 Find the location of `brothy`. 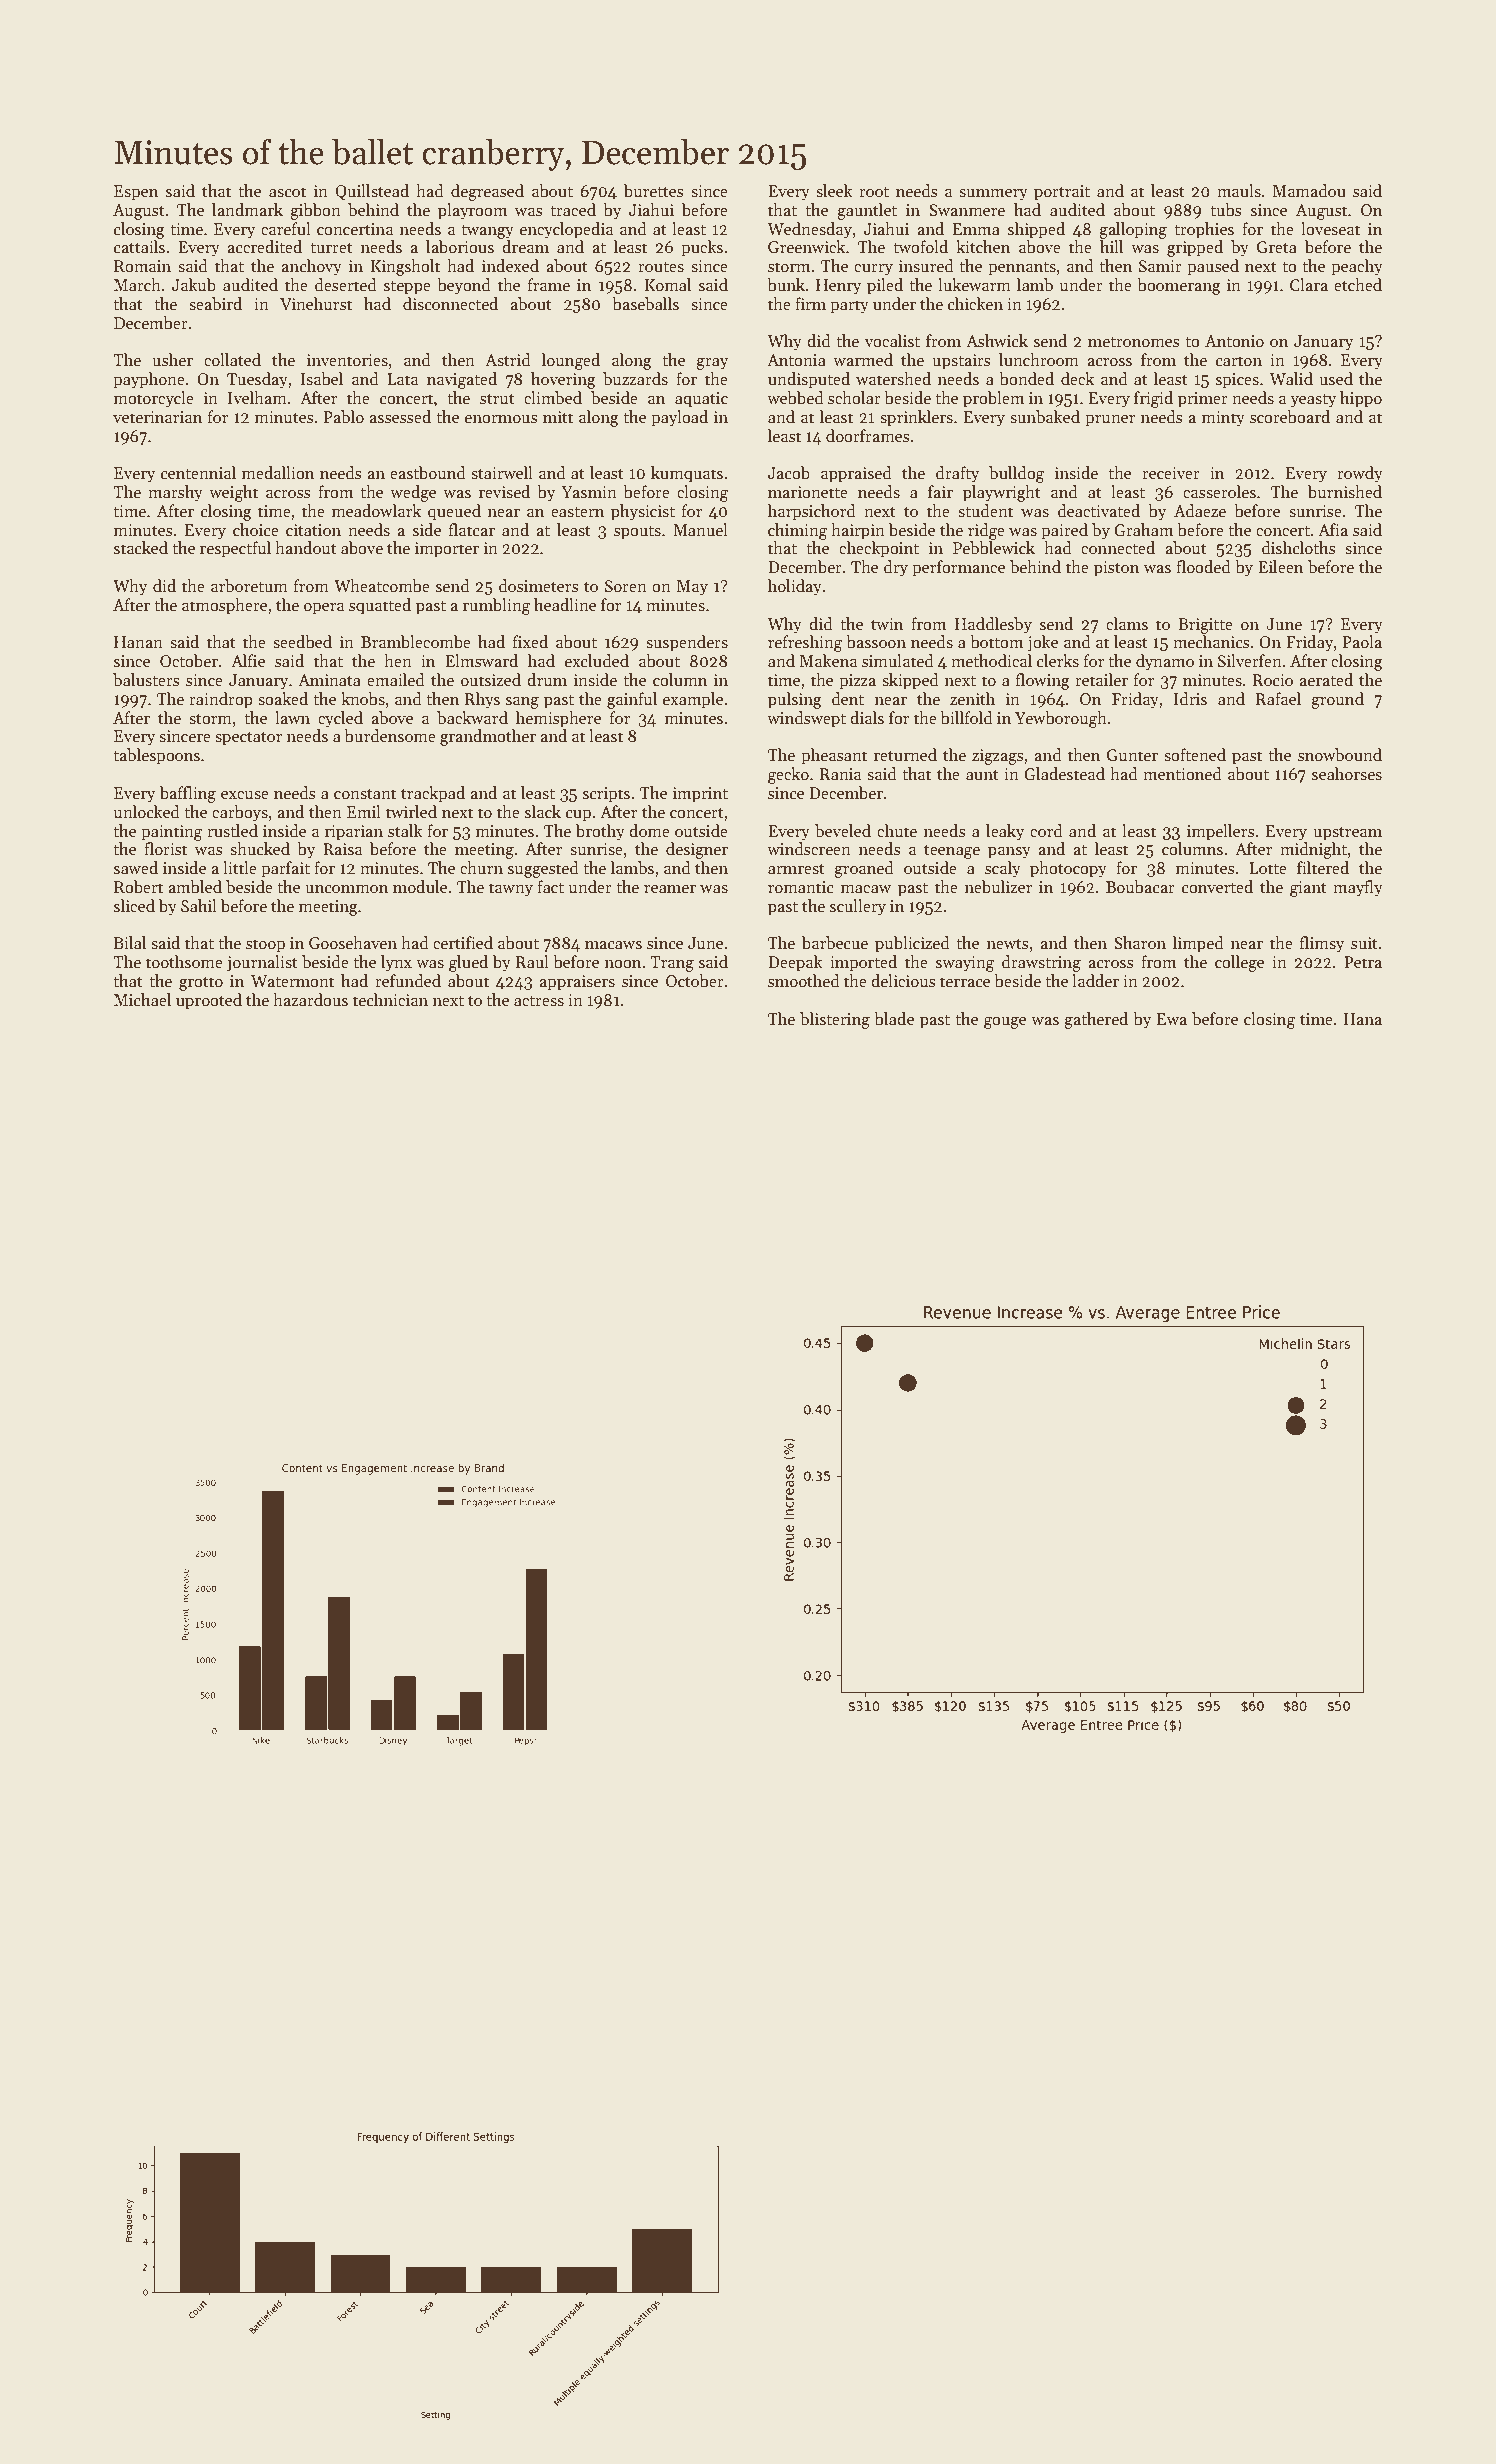

brothy is located at coordinates (600, 832).
